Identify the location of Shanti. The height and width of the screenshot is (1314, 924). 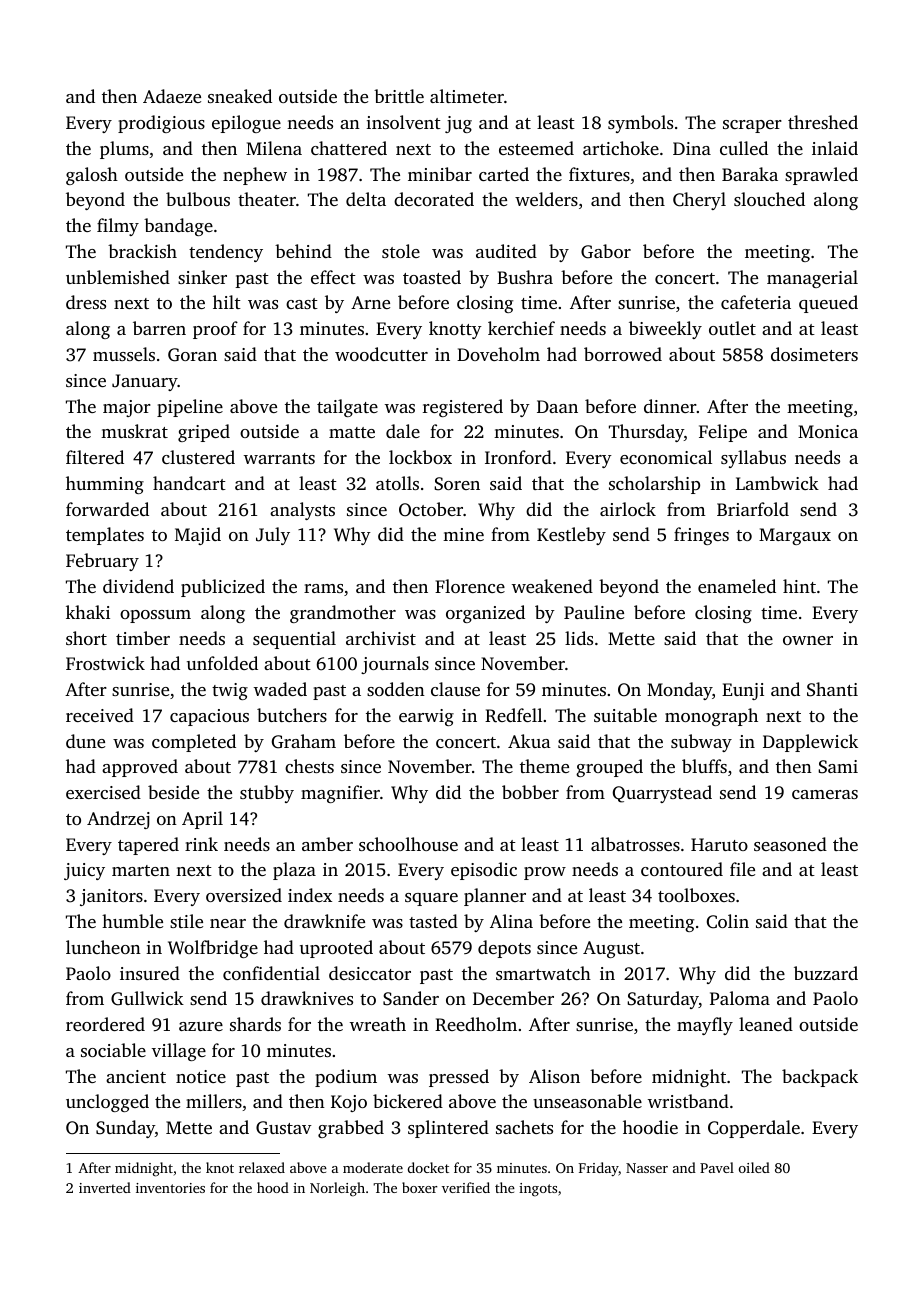
(832, 689).
